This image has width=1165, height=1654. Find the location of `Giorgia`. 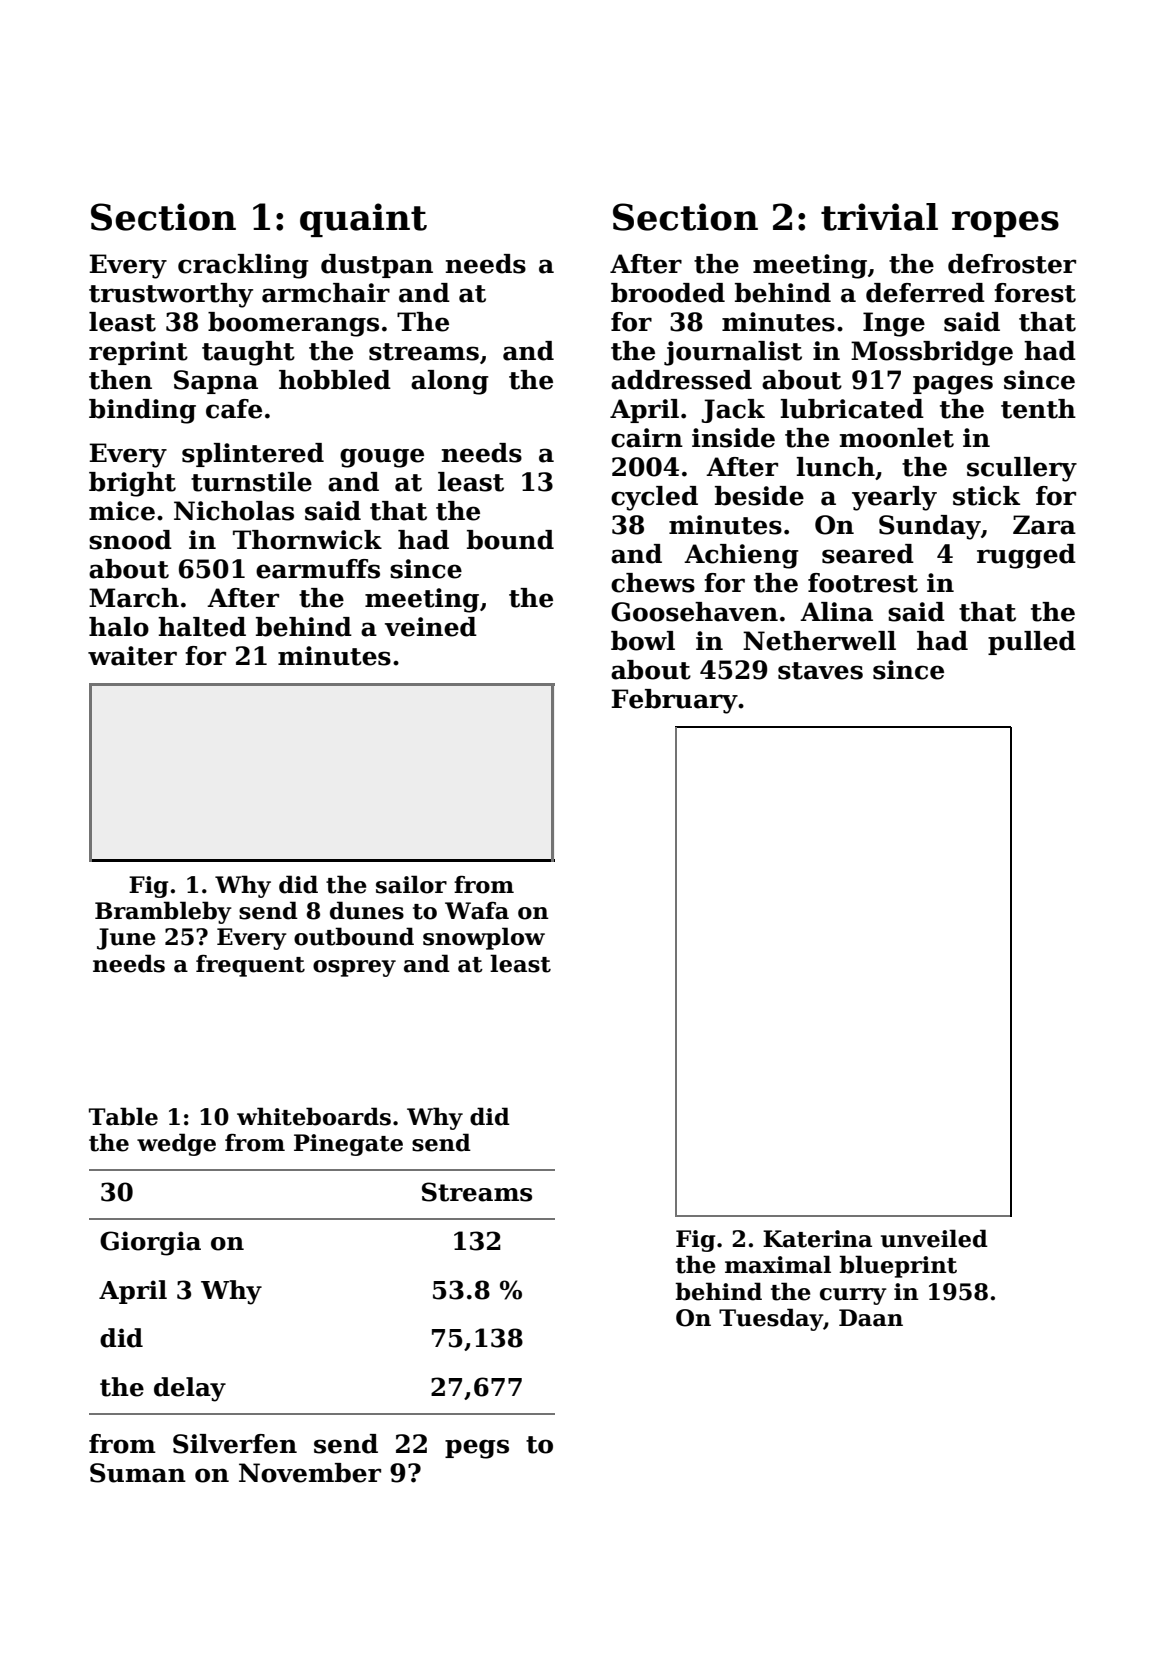

Giorgia is located at coordinates (150, 1243).
